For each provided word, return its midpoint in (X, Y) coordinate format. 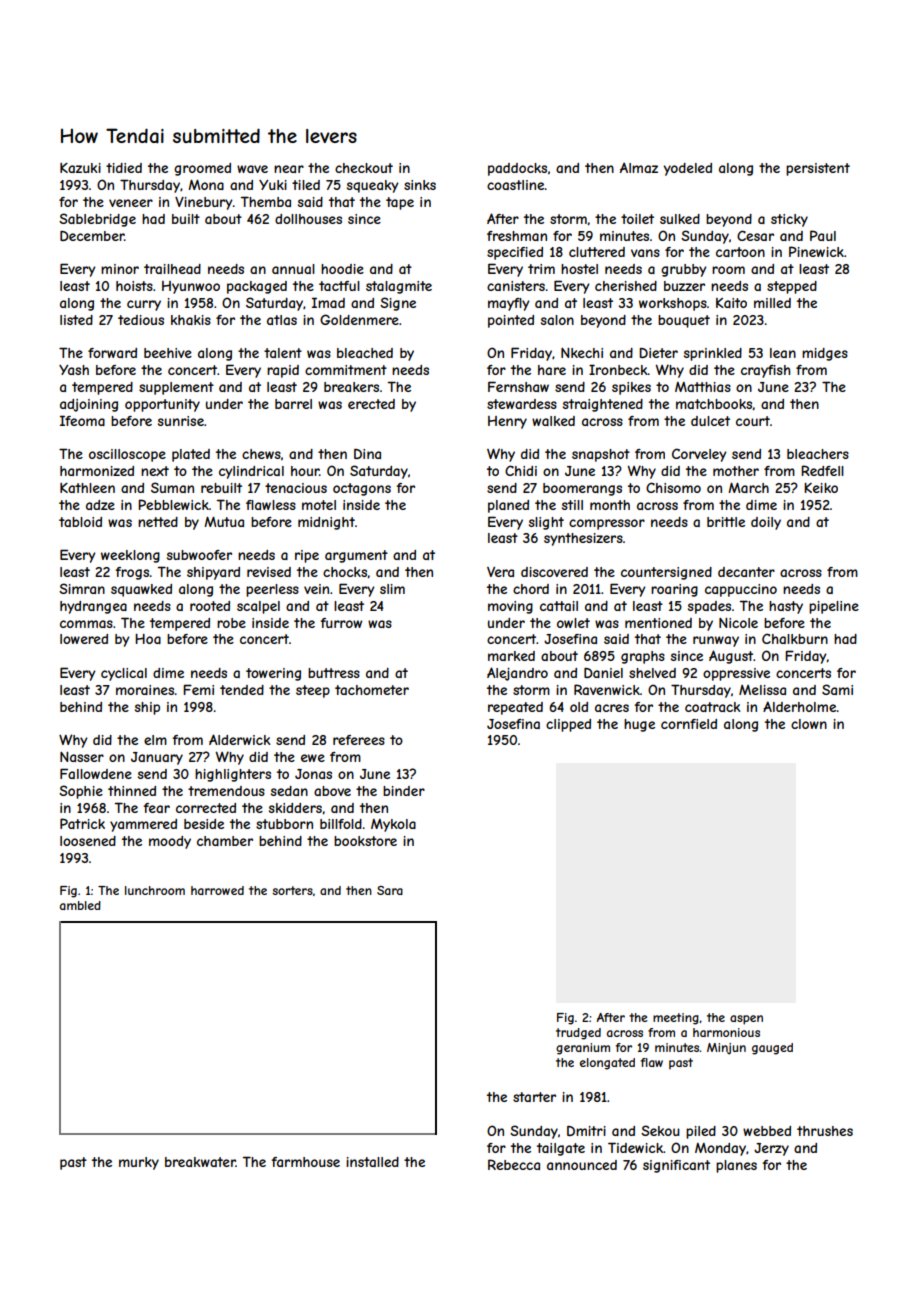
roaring (674, 590)
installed (372, 1162)
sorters (292, 890)
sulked (680, 219)
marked (511, 656)
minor (120, 269)
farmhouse (305, 1162)
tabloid (80, 522)
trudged (578, 1034)
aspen (746, 1020)
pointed (511, 321)
